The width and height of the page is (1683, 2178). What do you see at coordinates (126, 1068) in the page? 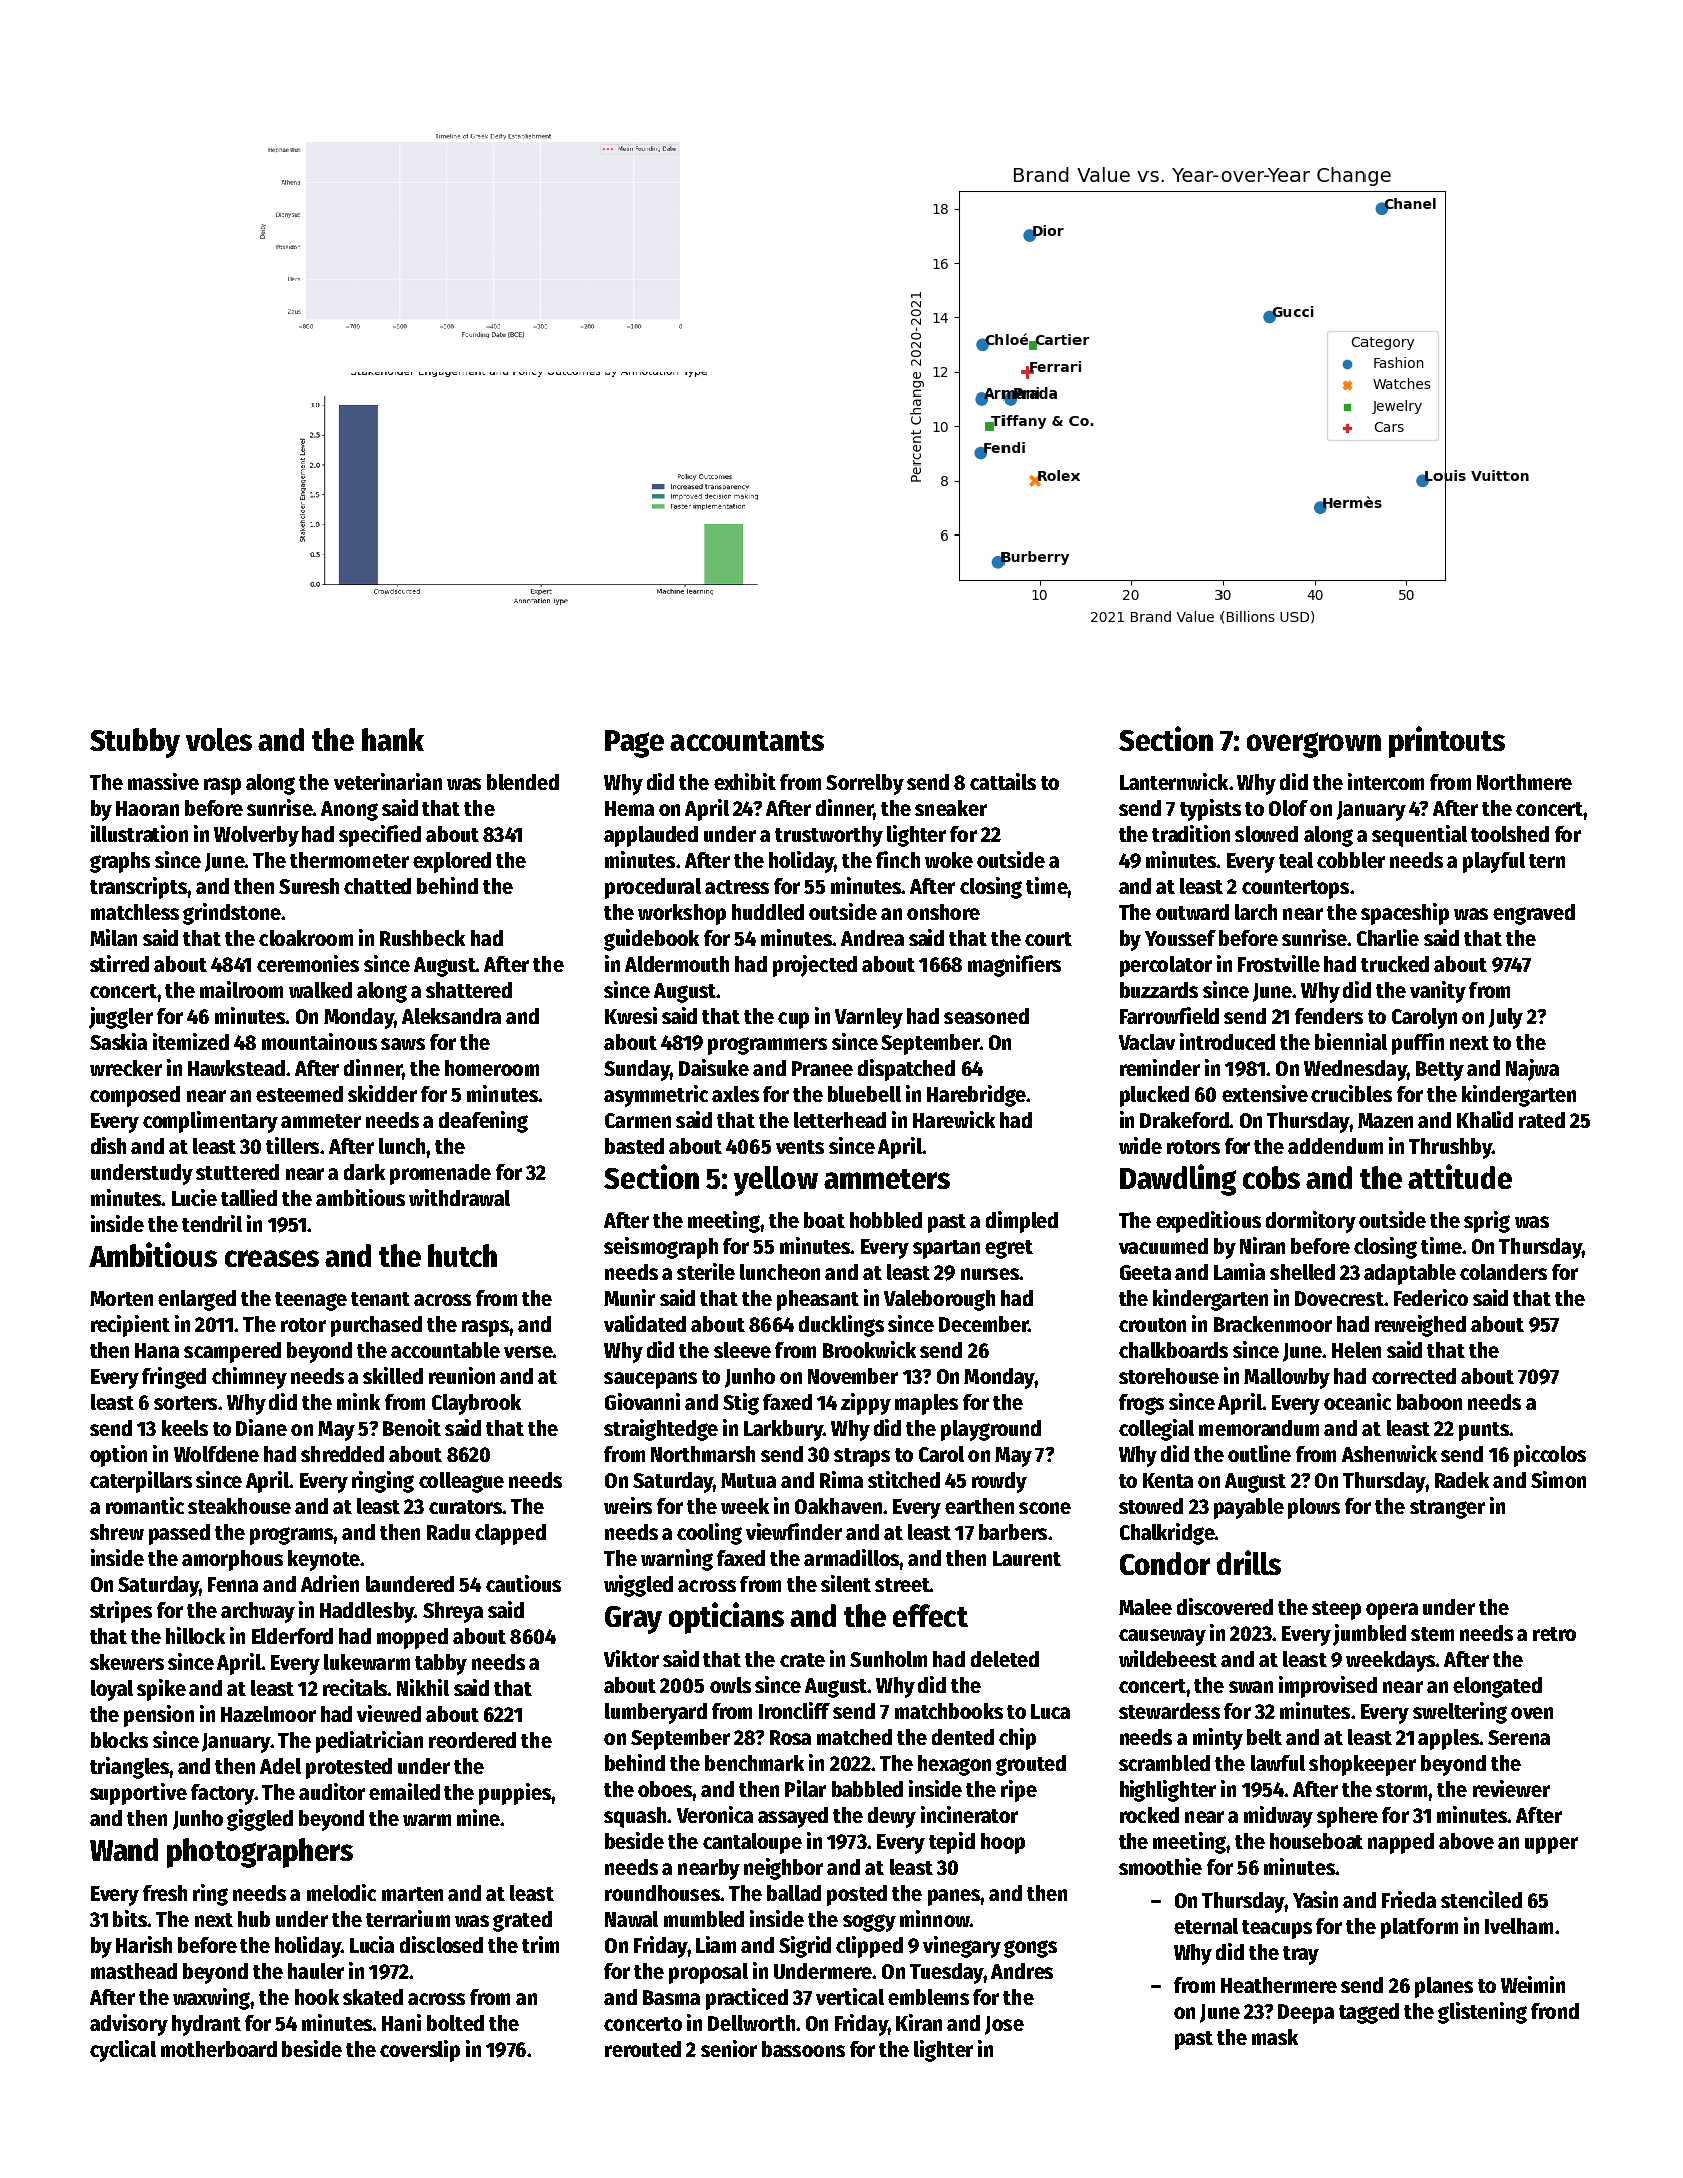
I see `wrecker` at bounding box center [126, 1068].
